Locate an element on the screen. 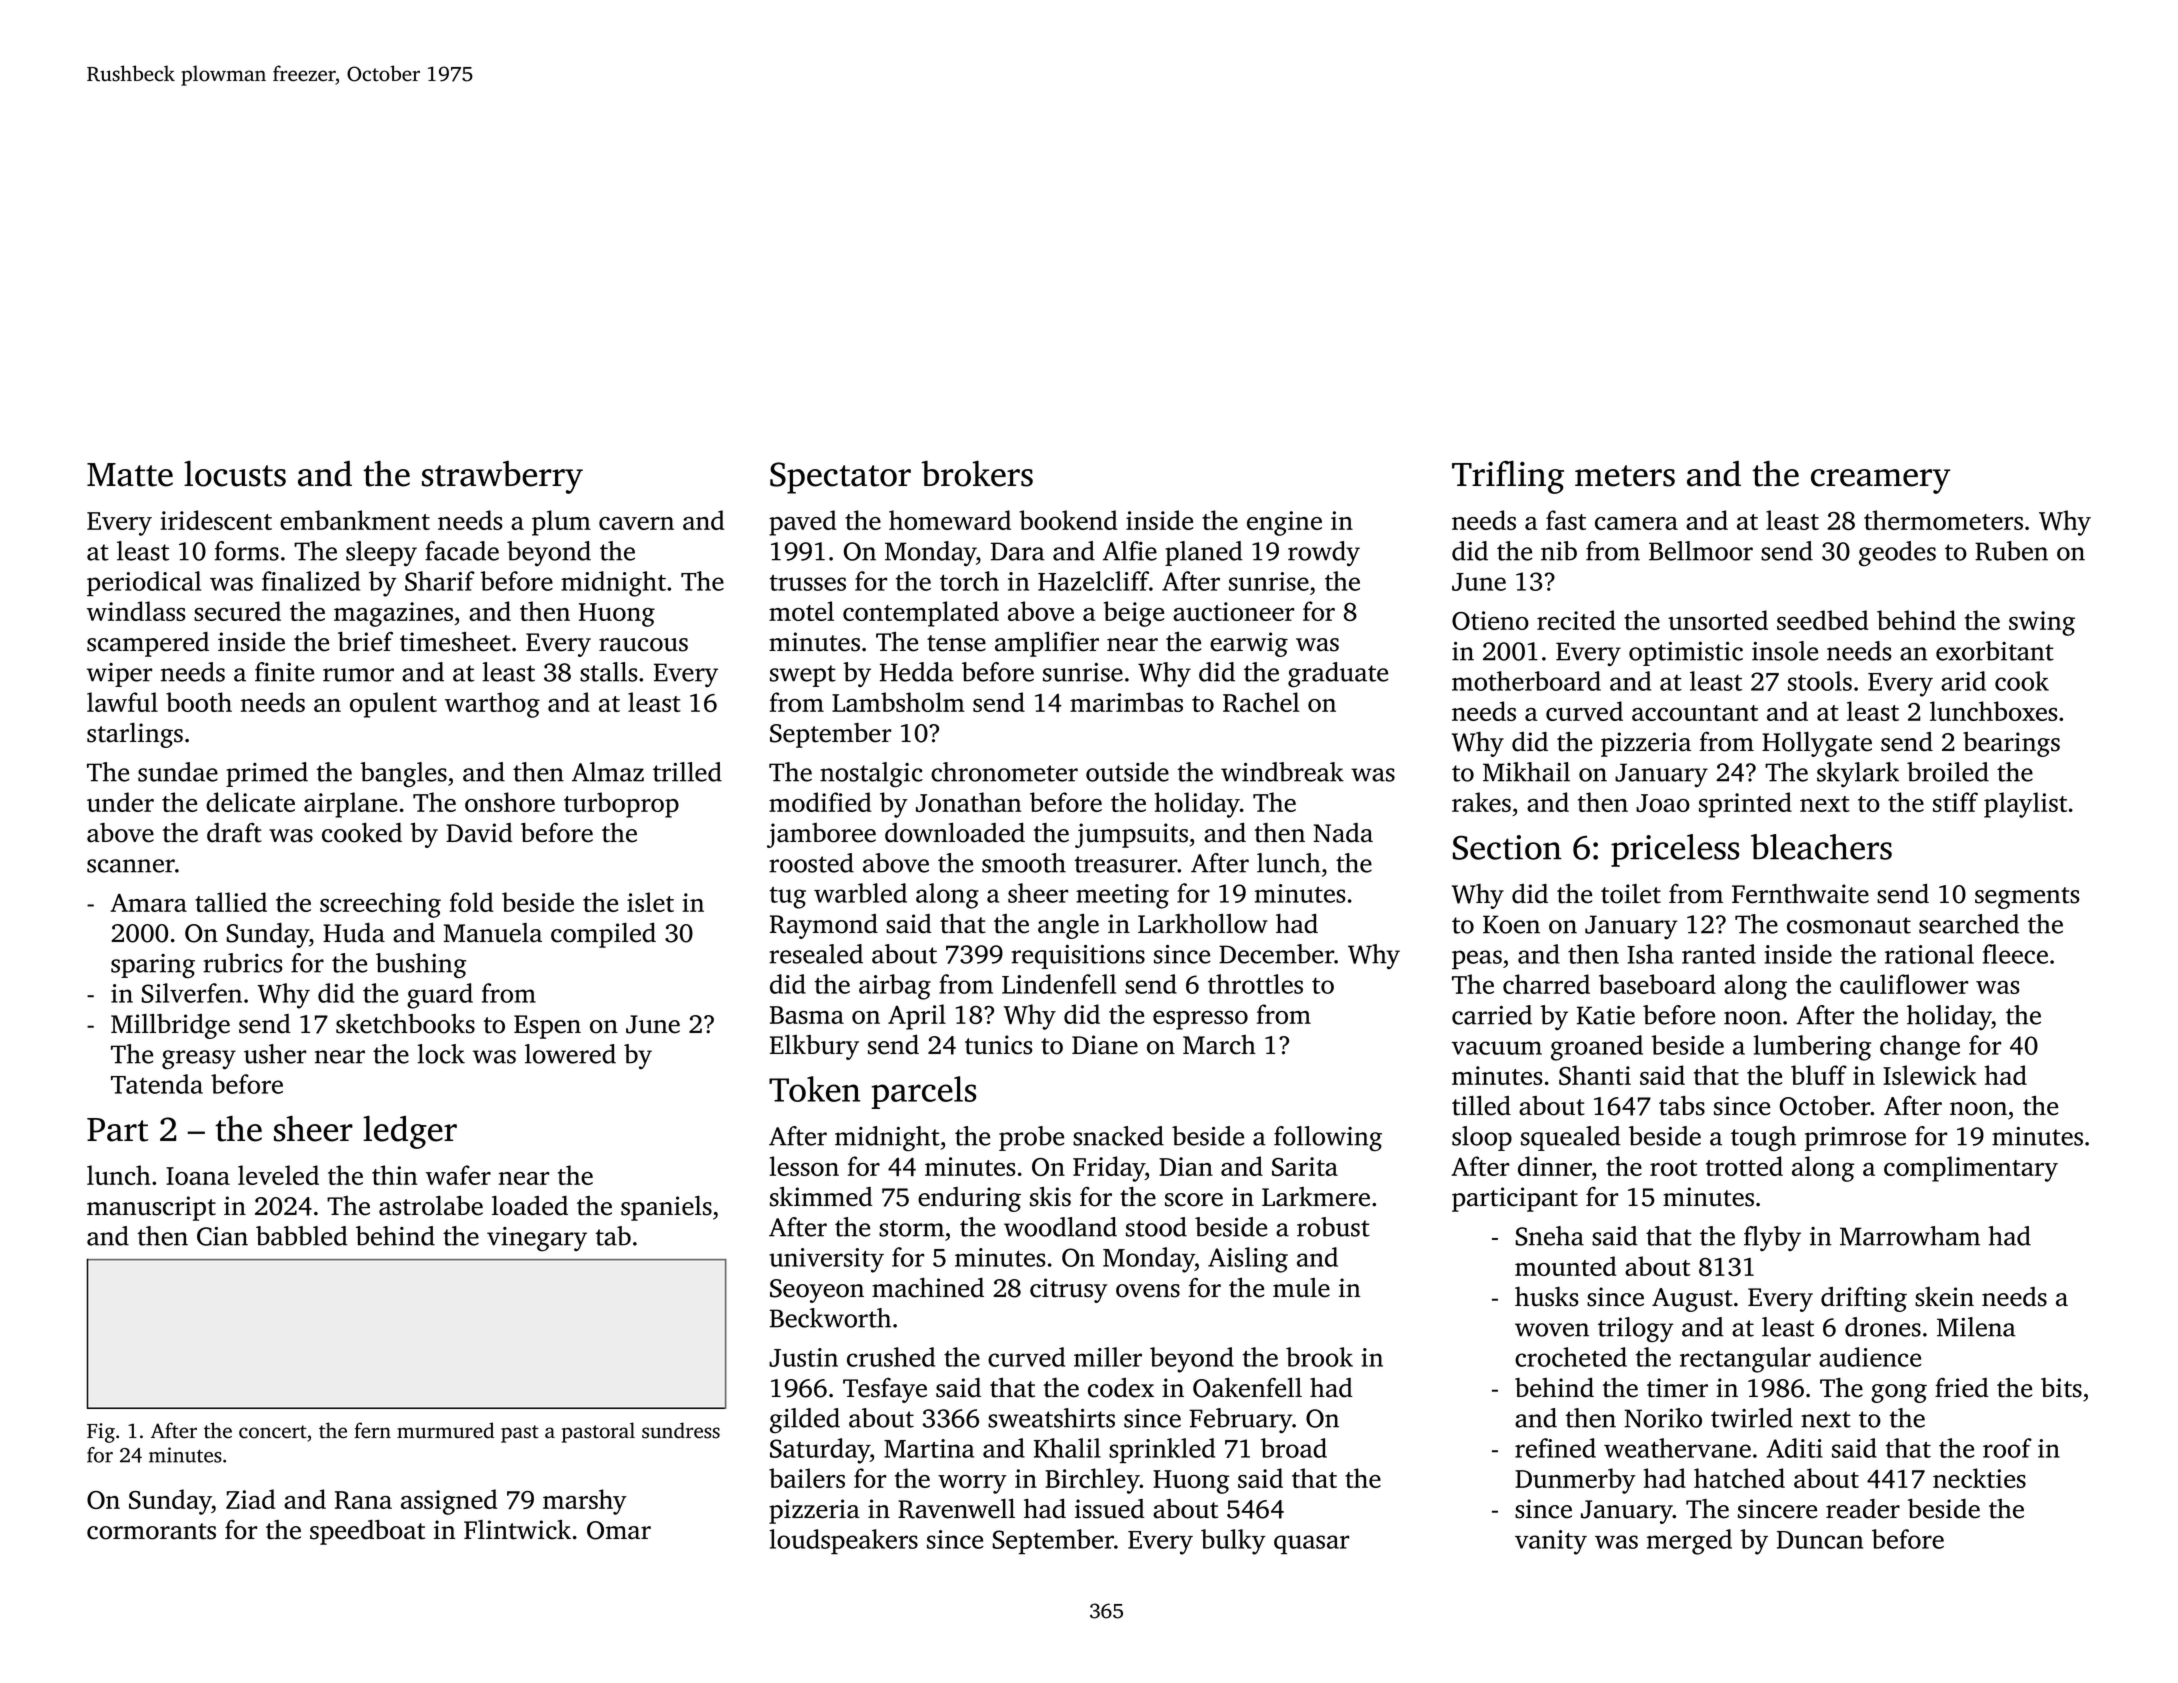  bearings is located at coordinates (2011, 744).
